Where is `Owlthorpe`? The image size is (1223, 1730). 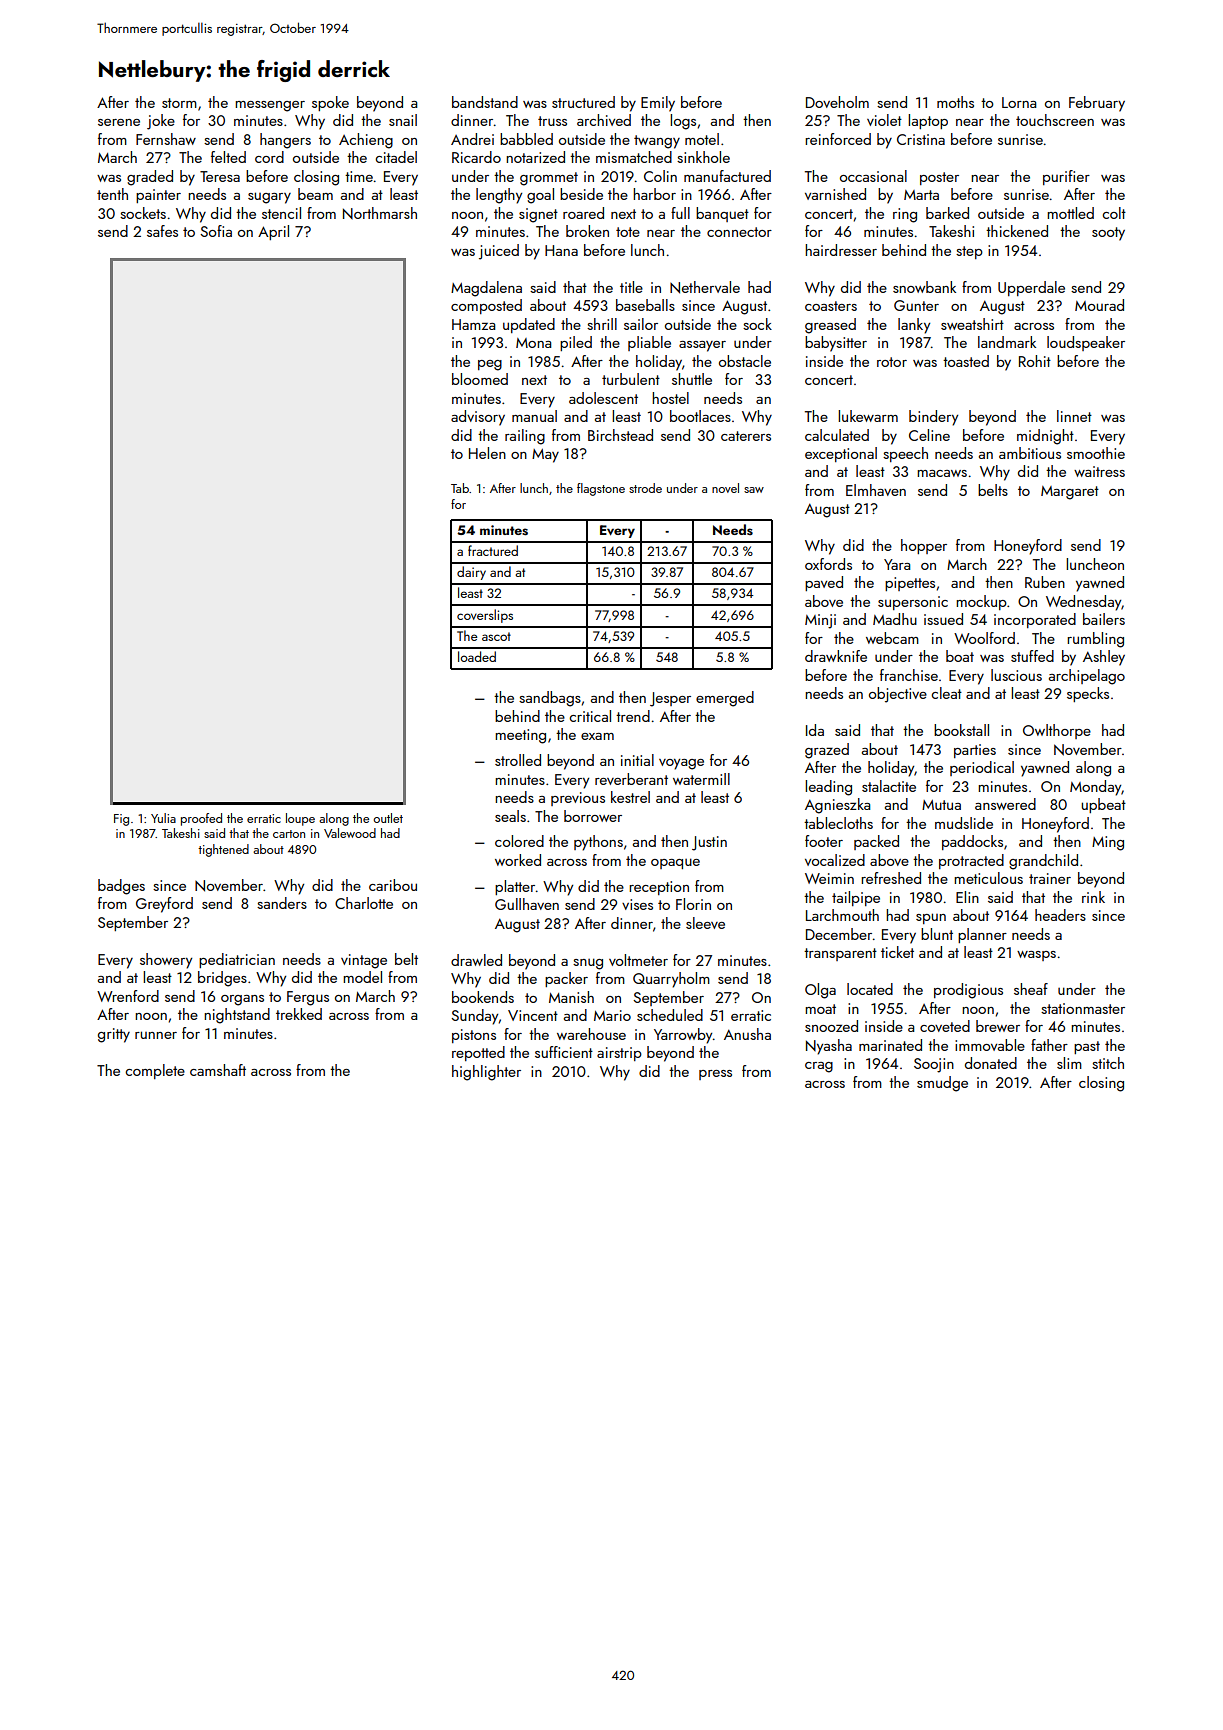 Owlthorpe is located at coordinates (1057, 731).
